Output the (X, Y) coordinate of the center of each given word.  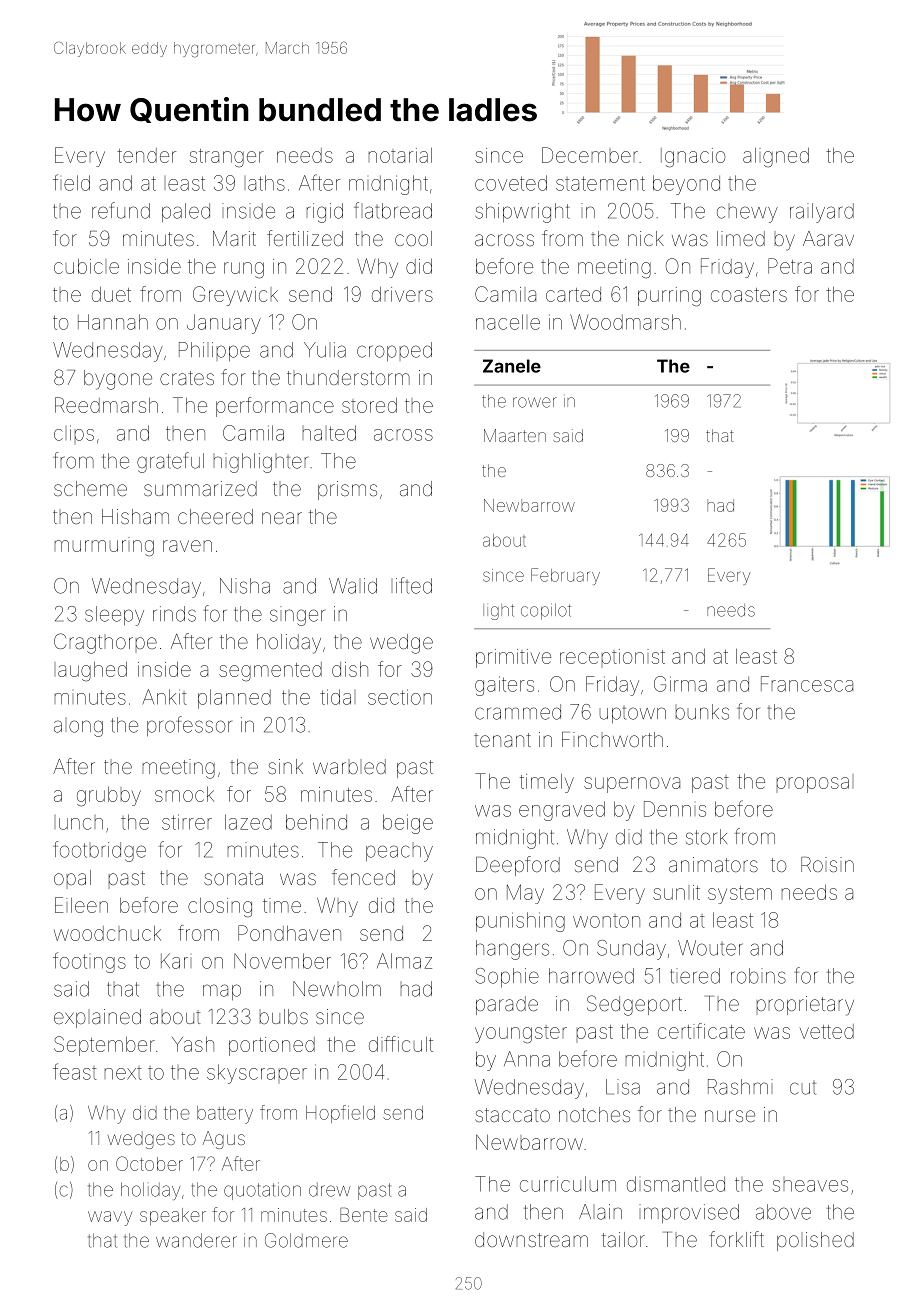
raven (187, 546)
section (400, 697)
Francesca (807, 684)
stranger (227, 158)
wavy (110, 1218)
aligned (776, 157)
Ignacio (693, 158)
